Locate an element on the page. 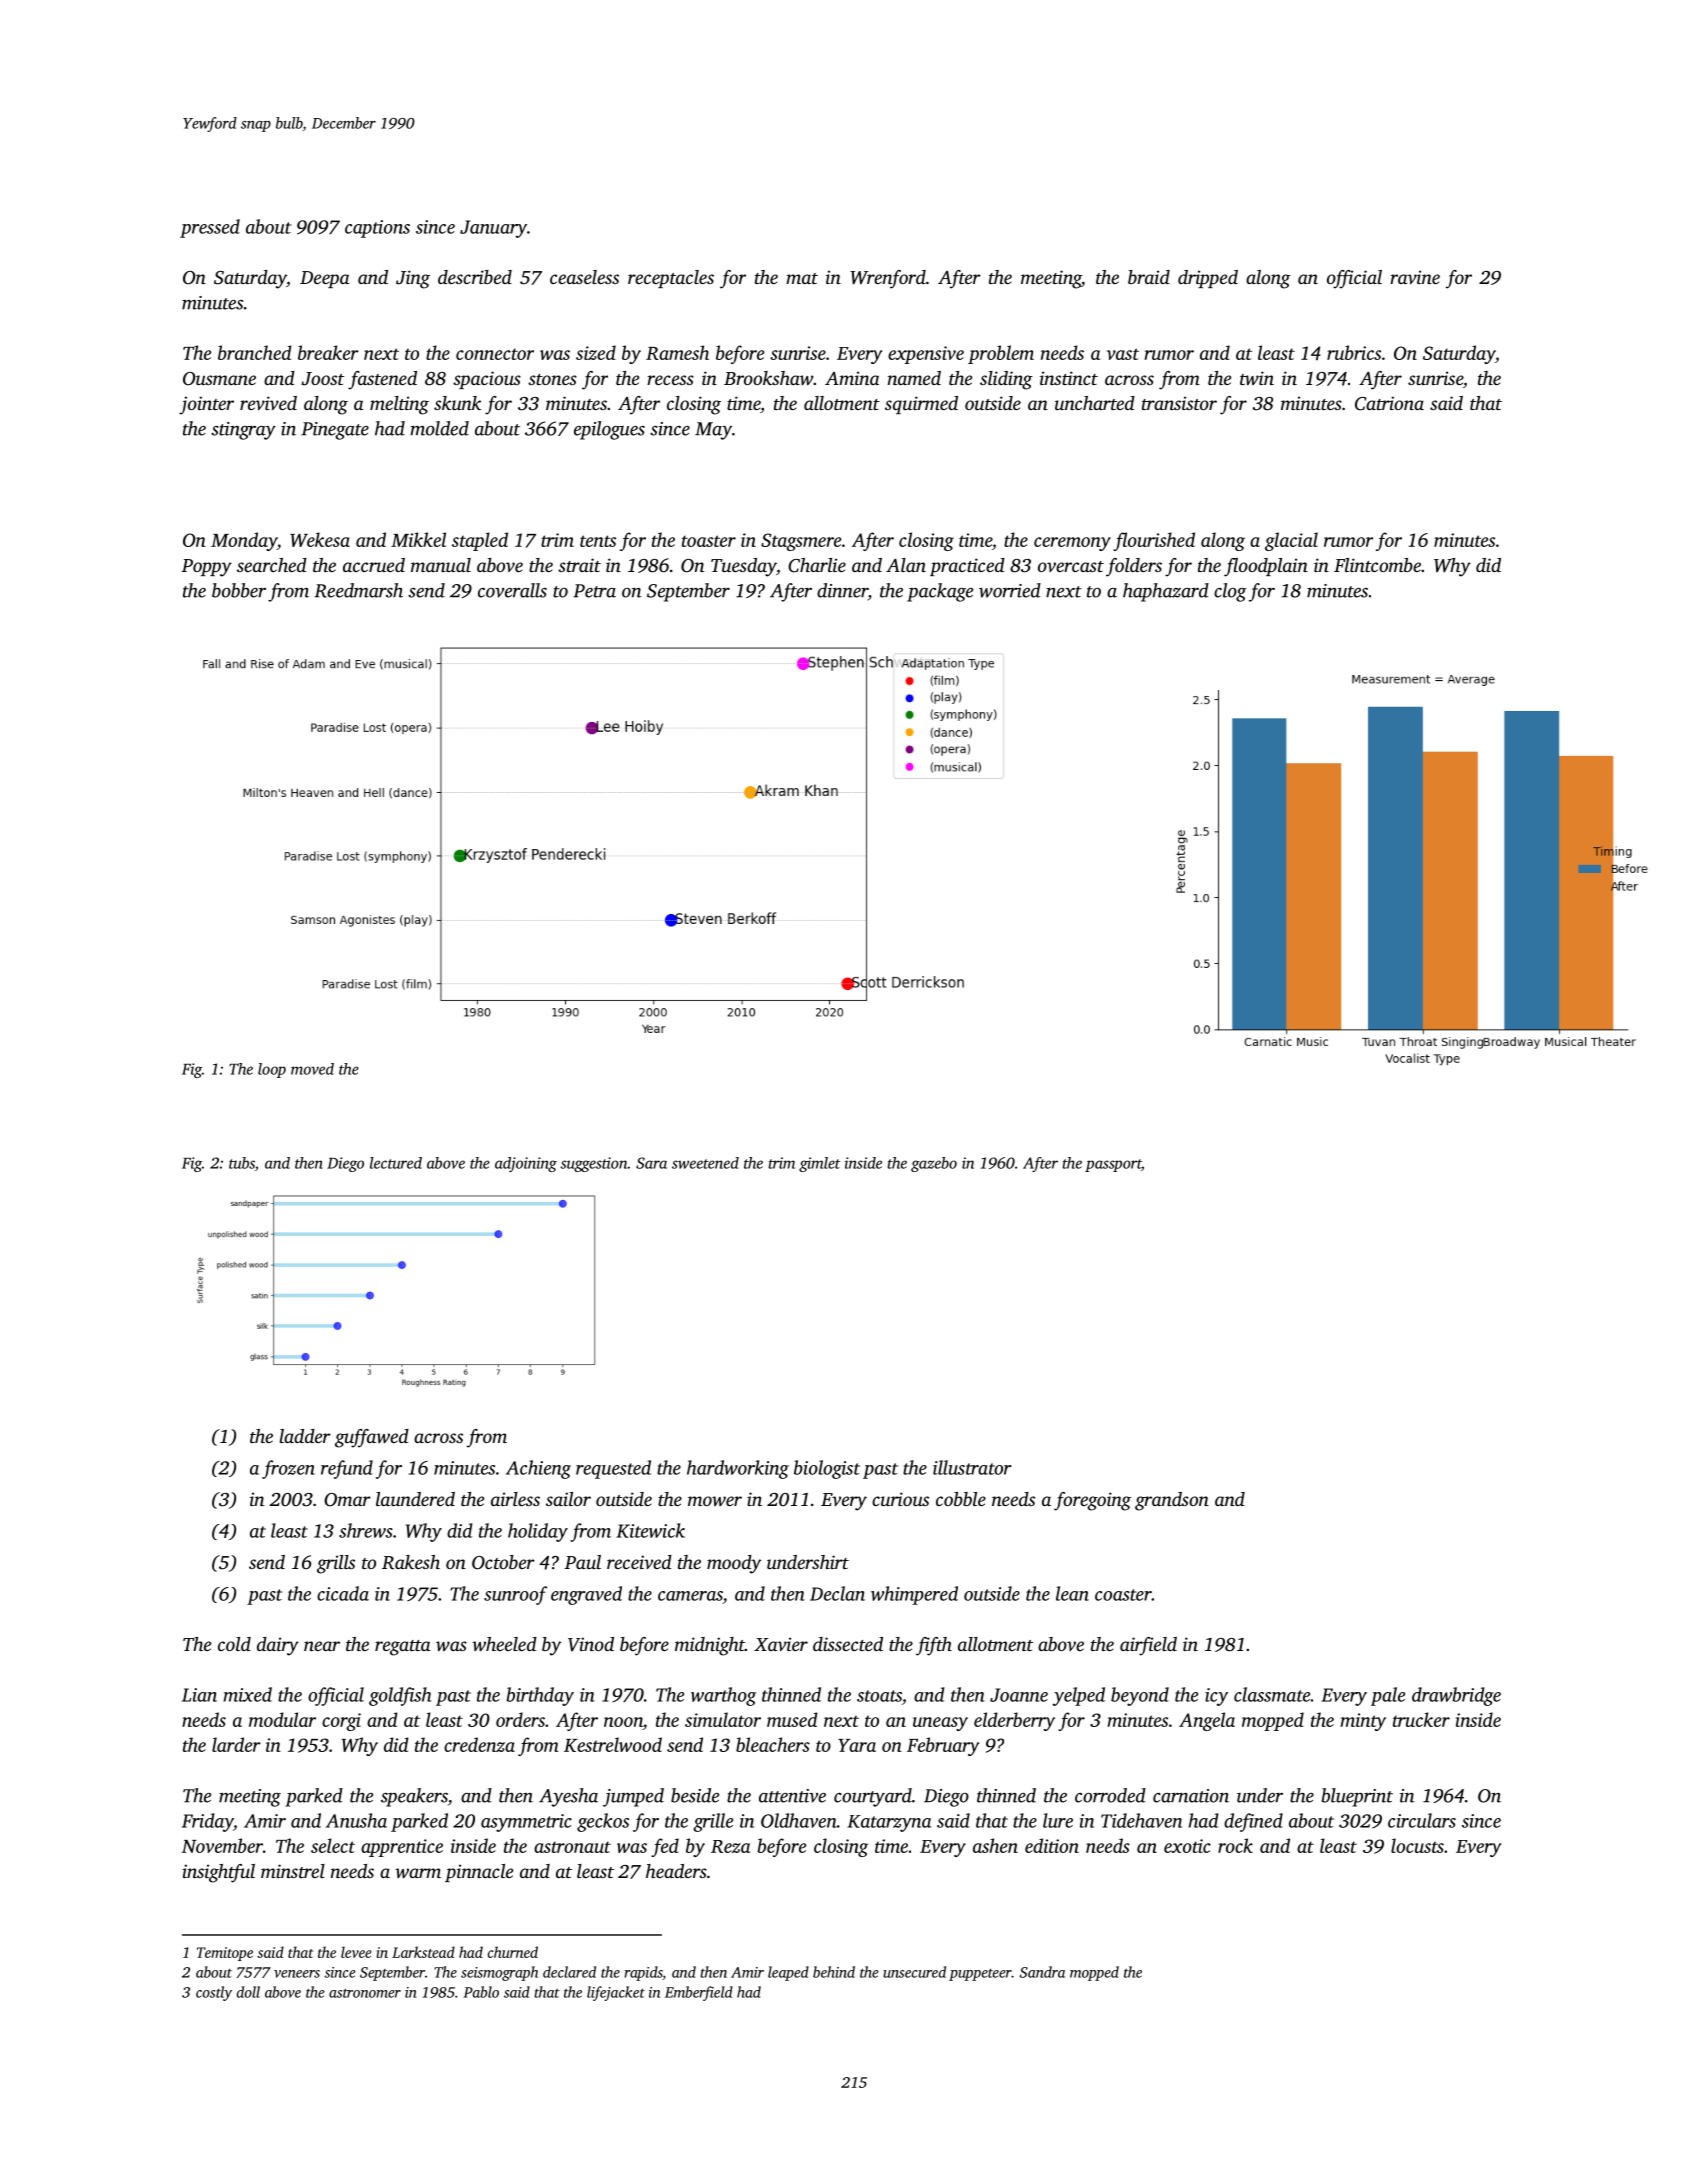 Image resolution: width=1683 pixels, height=2178 pixels. Reedmarsh is located at coordinates (358, 590).
